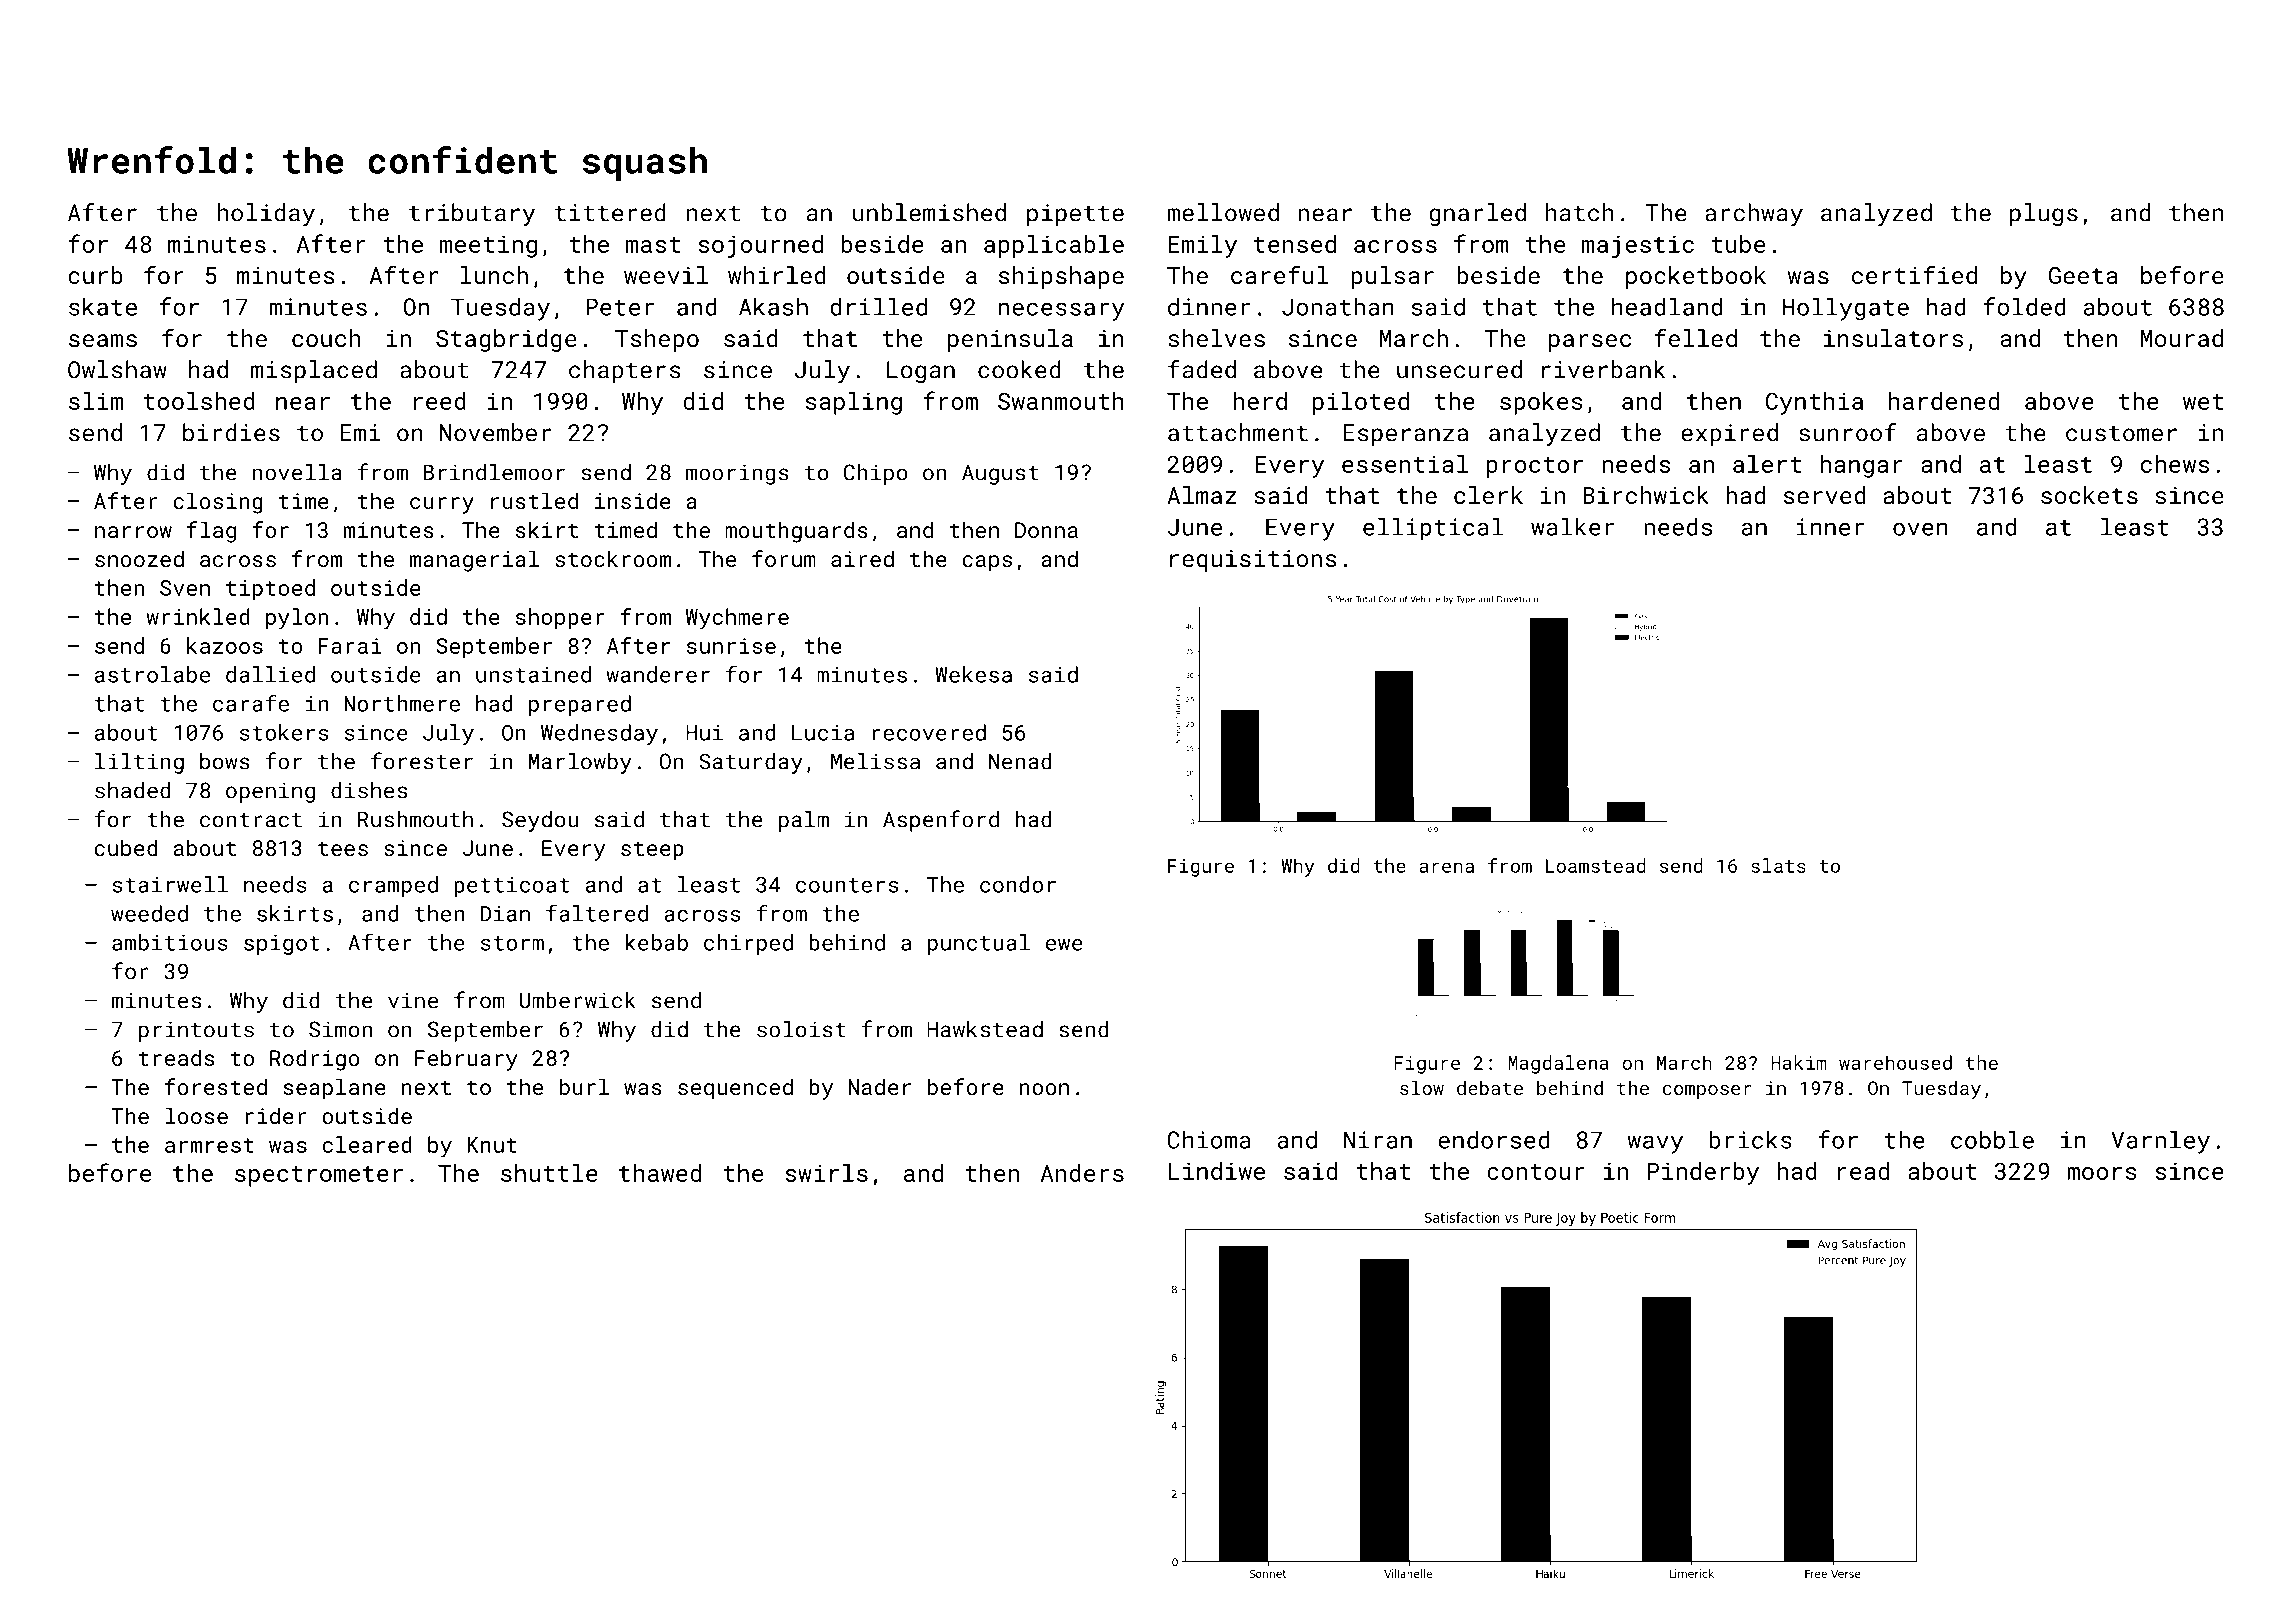 The width and height of the image is (2292, 1620). I want to click on kazoos, so click(225, 645).
